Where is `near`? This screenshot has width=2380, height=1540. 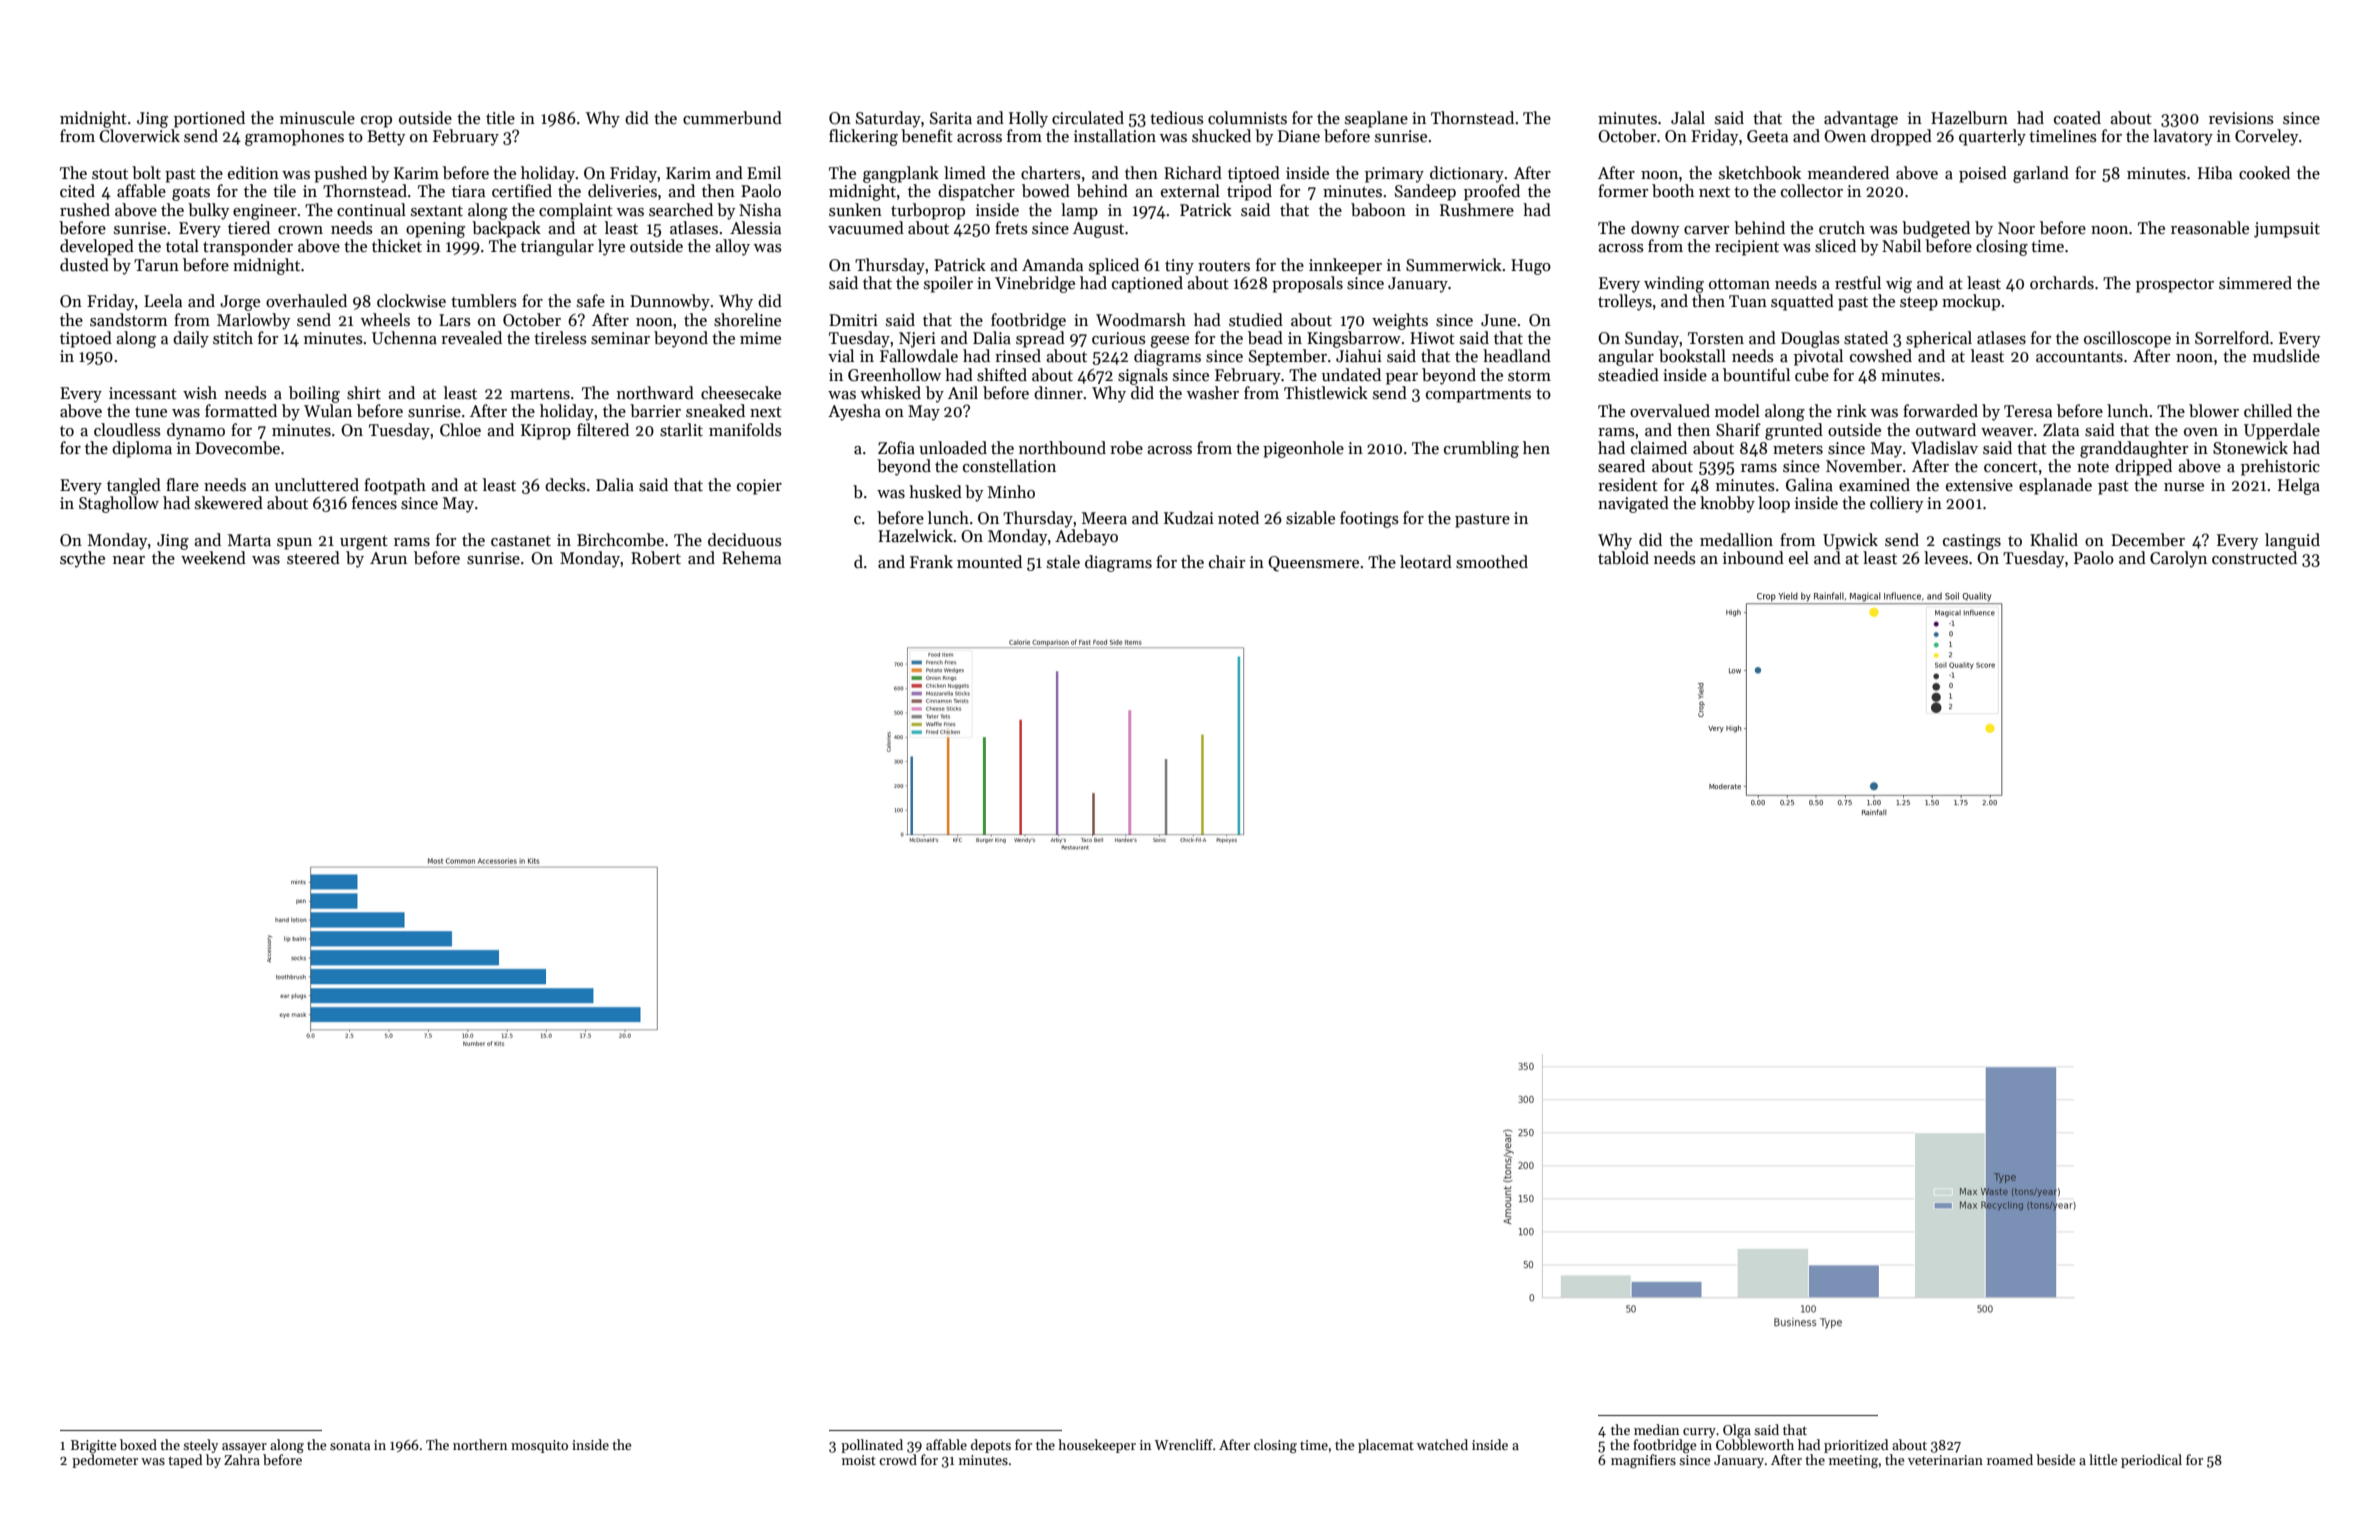
near is located at coordinates (129, 560).
